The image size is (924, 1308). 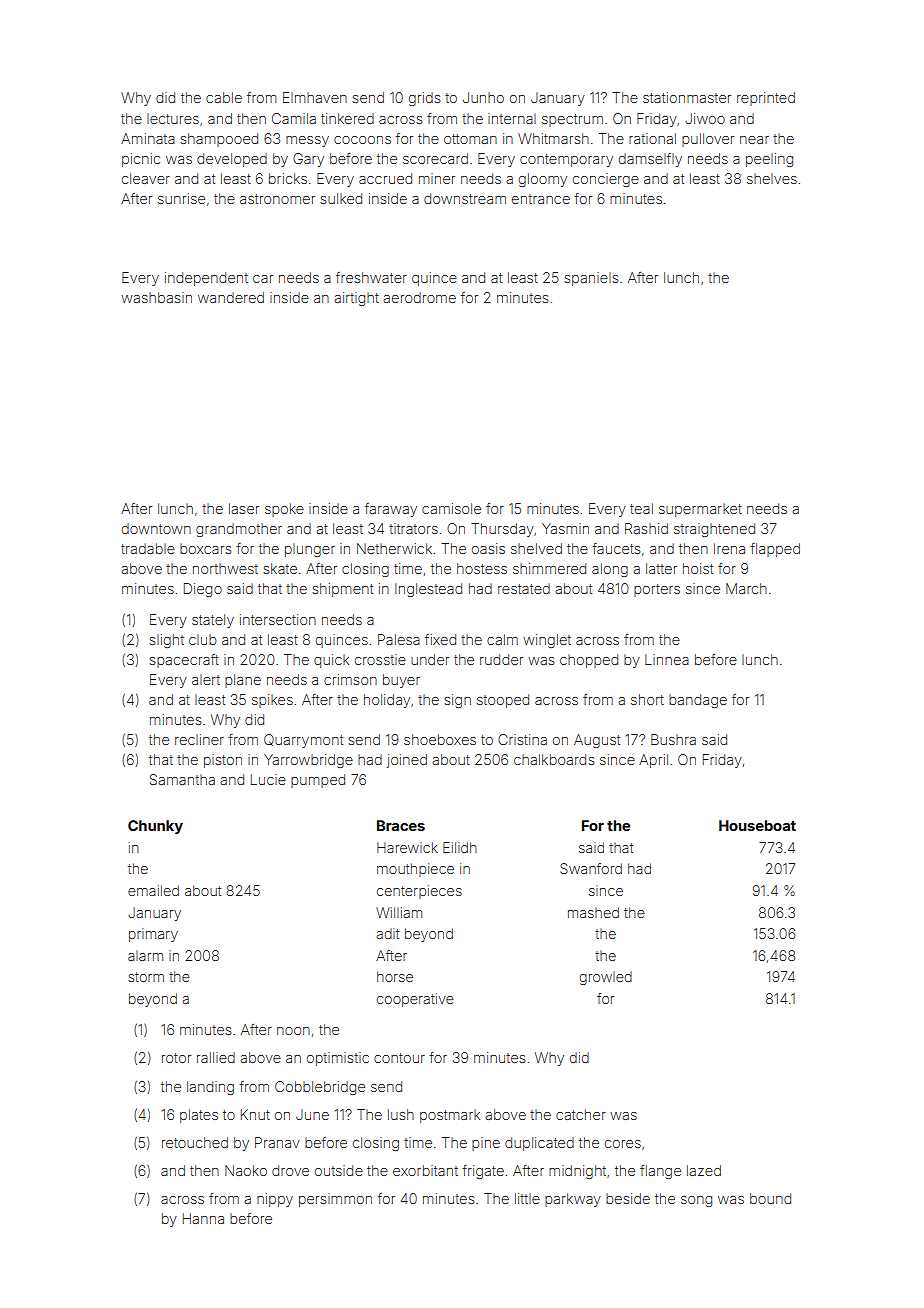 What do you see at coordinates (272, 701) in the document?
I see `spikes` at bounding box center [272, 701].
